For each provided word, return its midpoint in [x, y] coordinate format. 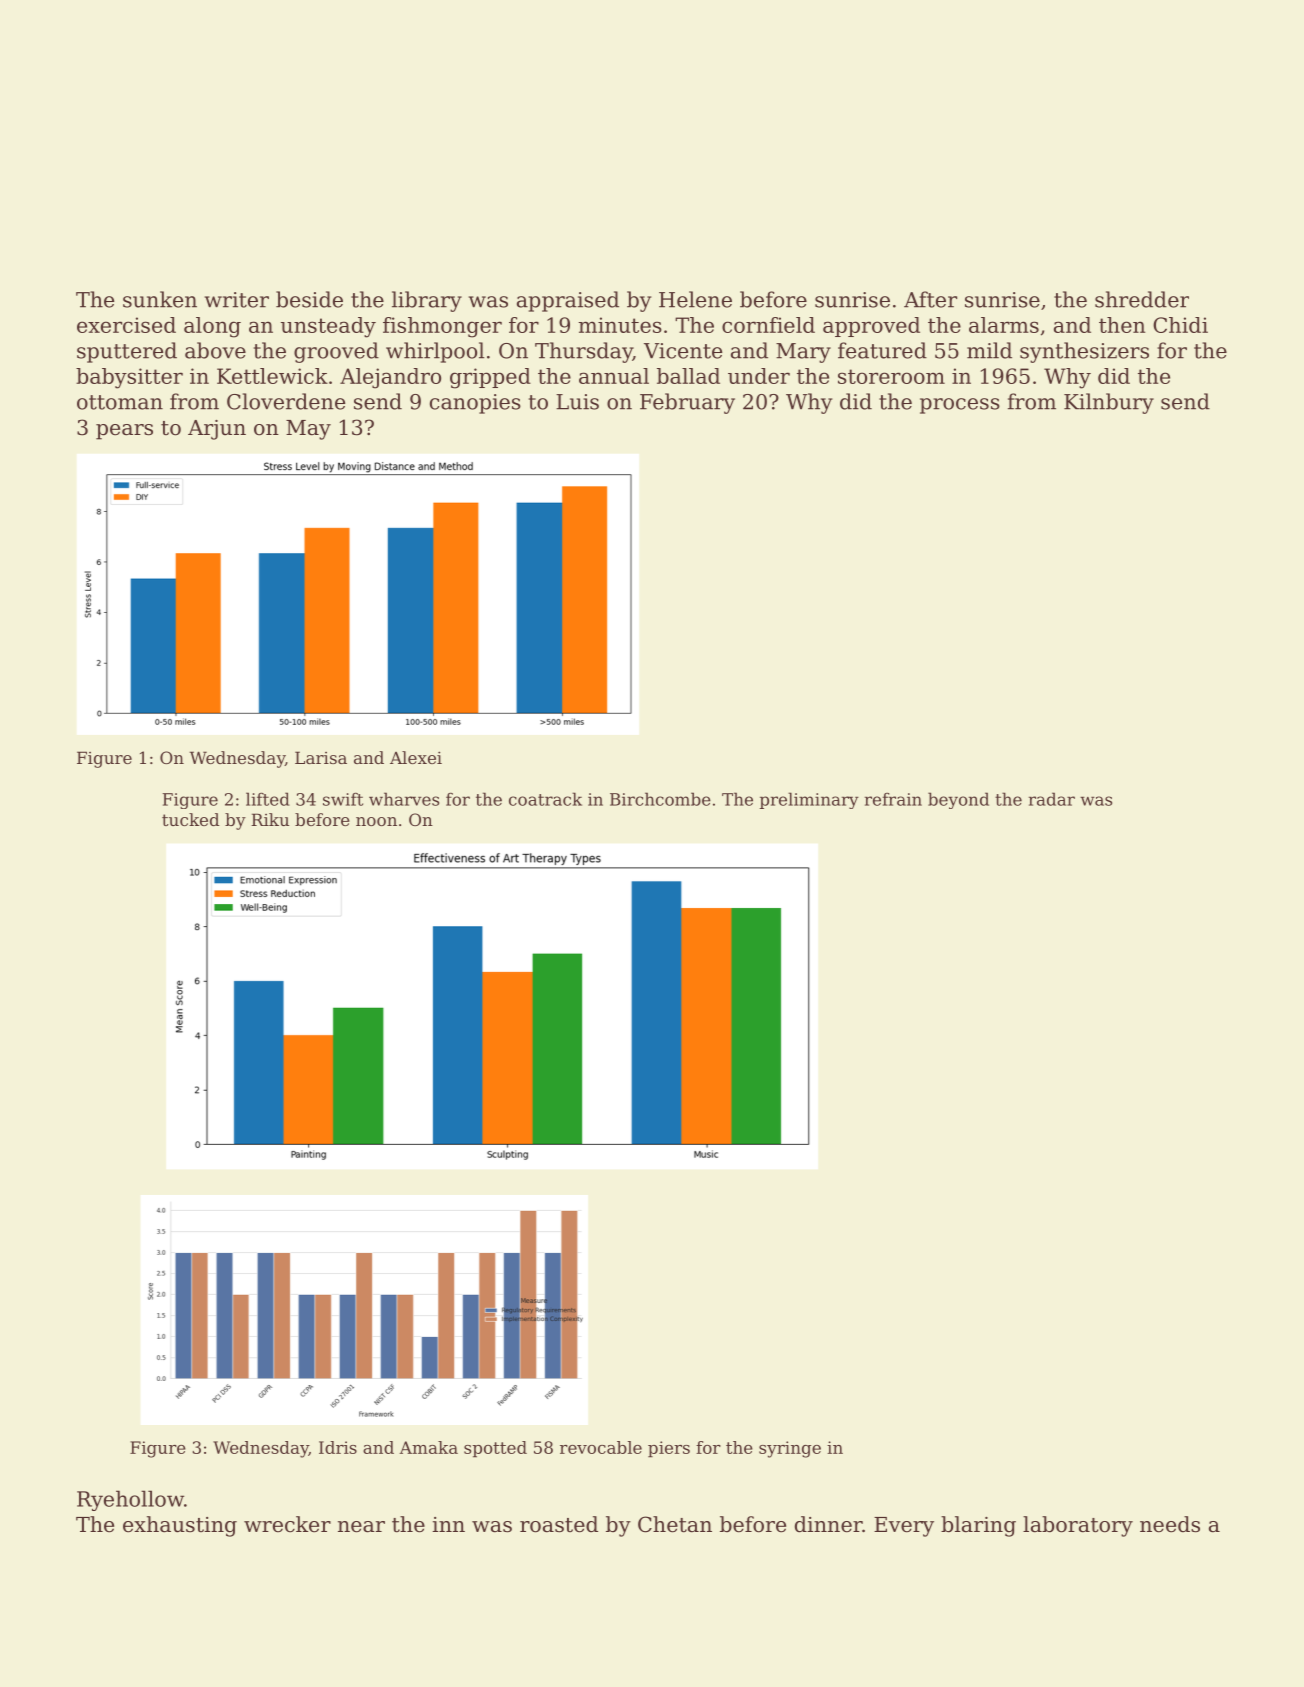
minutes [620, 325]
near [361, 1527]
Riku [270, 819]
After [930, 299]
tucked [190, 819]
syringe [790, 1449]
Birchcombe [660, 799]
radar [1052, 799]
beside [309, 299]
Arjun [217, 430]
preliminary [809, 800]
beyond [958, 800]
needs [1170, 1524]
